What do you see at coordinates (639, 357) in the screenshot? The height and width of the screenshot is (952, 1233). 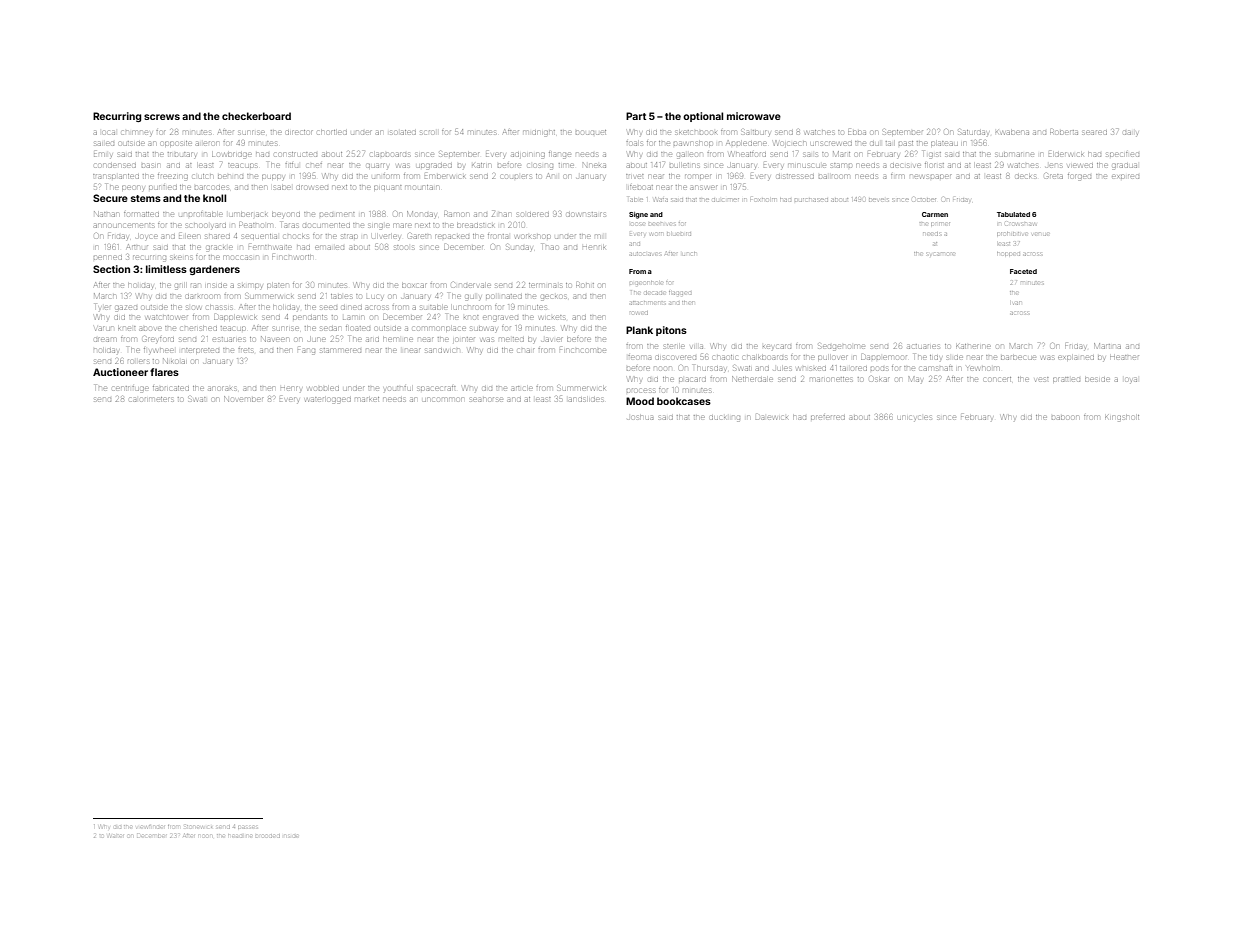 I see `Ifeoma` at bounding box center [639, 357].
